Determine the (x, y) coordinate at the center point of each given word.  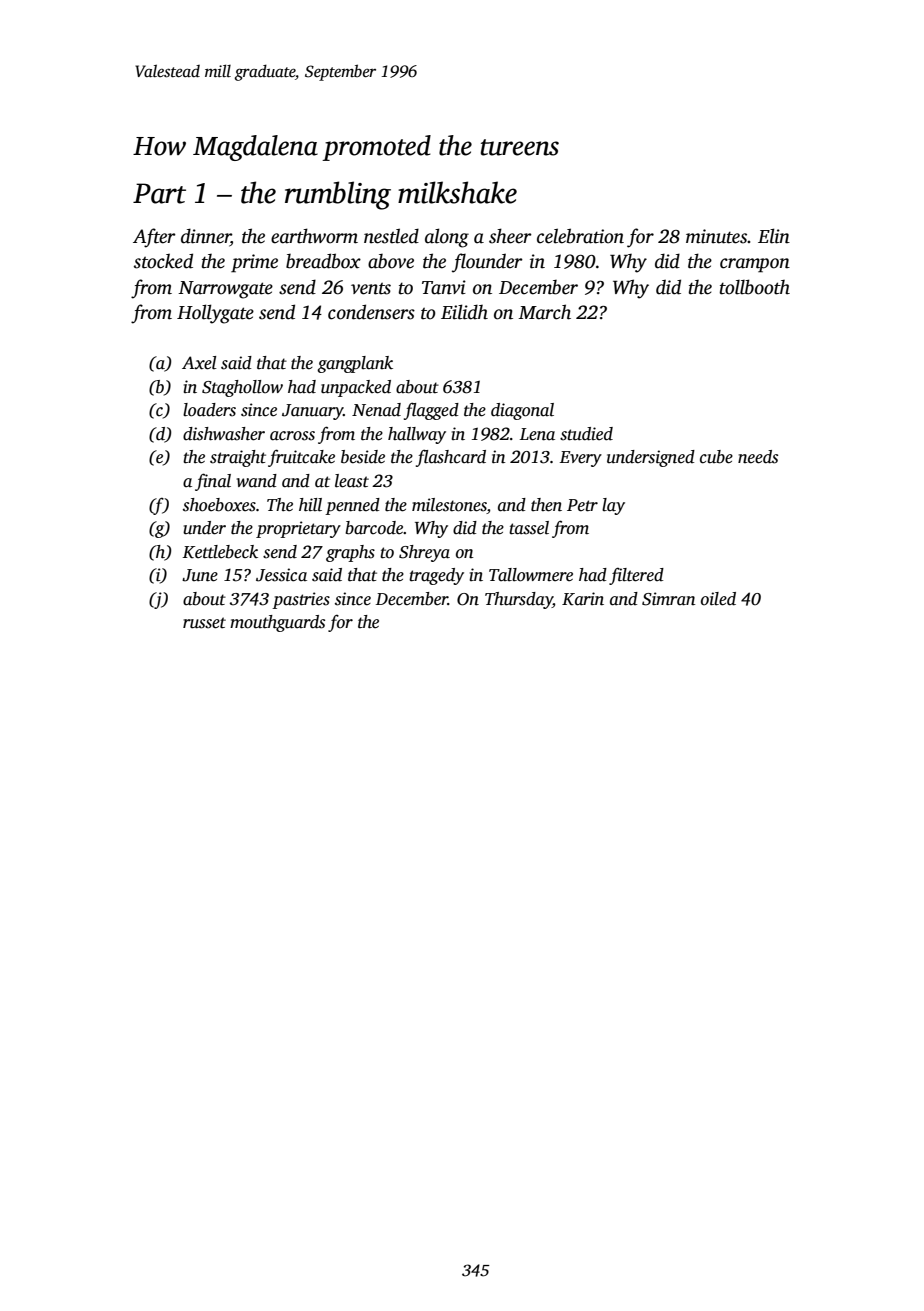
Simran (669, 599)
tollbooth (755, 287)
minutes (716, 236)
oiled (718, 599)
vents (371, 289)
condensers (371, 312)
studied (586, 434)
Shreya (424, 553)
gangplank (355, 364)
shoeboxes (219, 505)
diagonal (522, 411)
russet (204, 623)
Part (159, 193)
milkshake (457, 192)
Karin (583, 599)
